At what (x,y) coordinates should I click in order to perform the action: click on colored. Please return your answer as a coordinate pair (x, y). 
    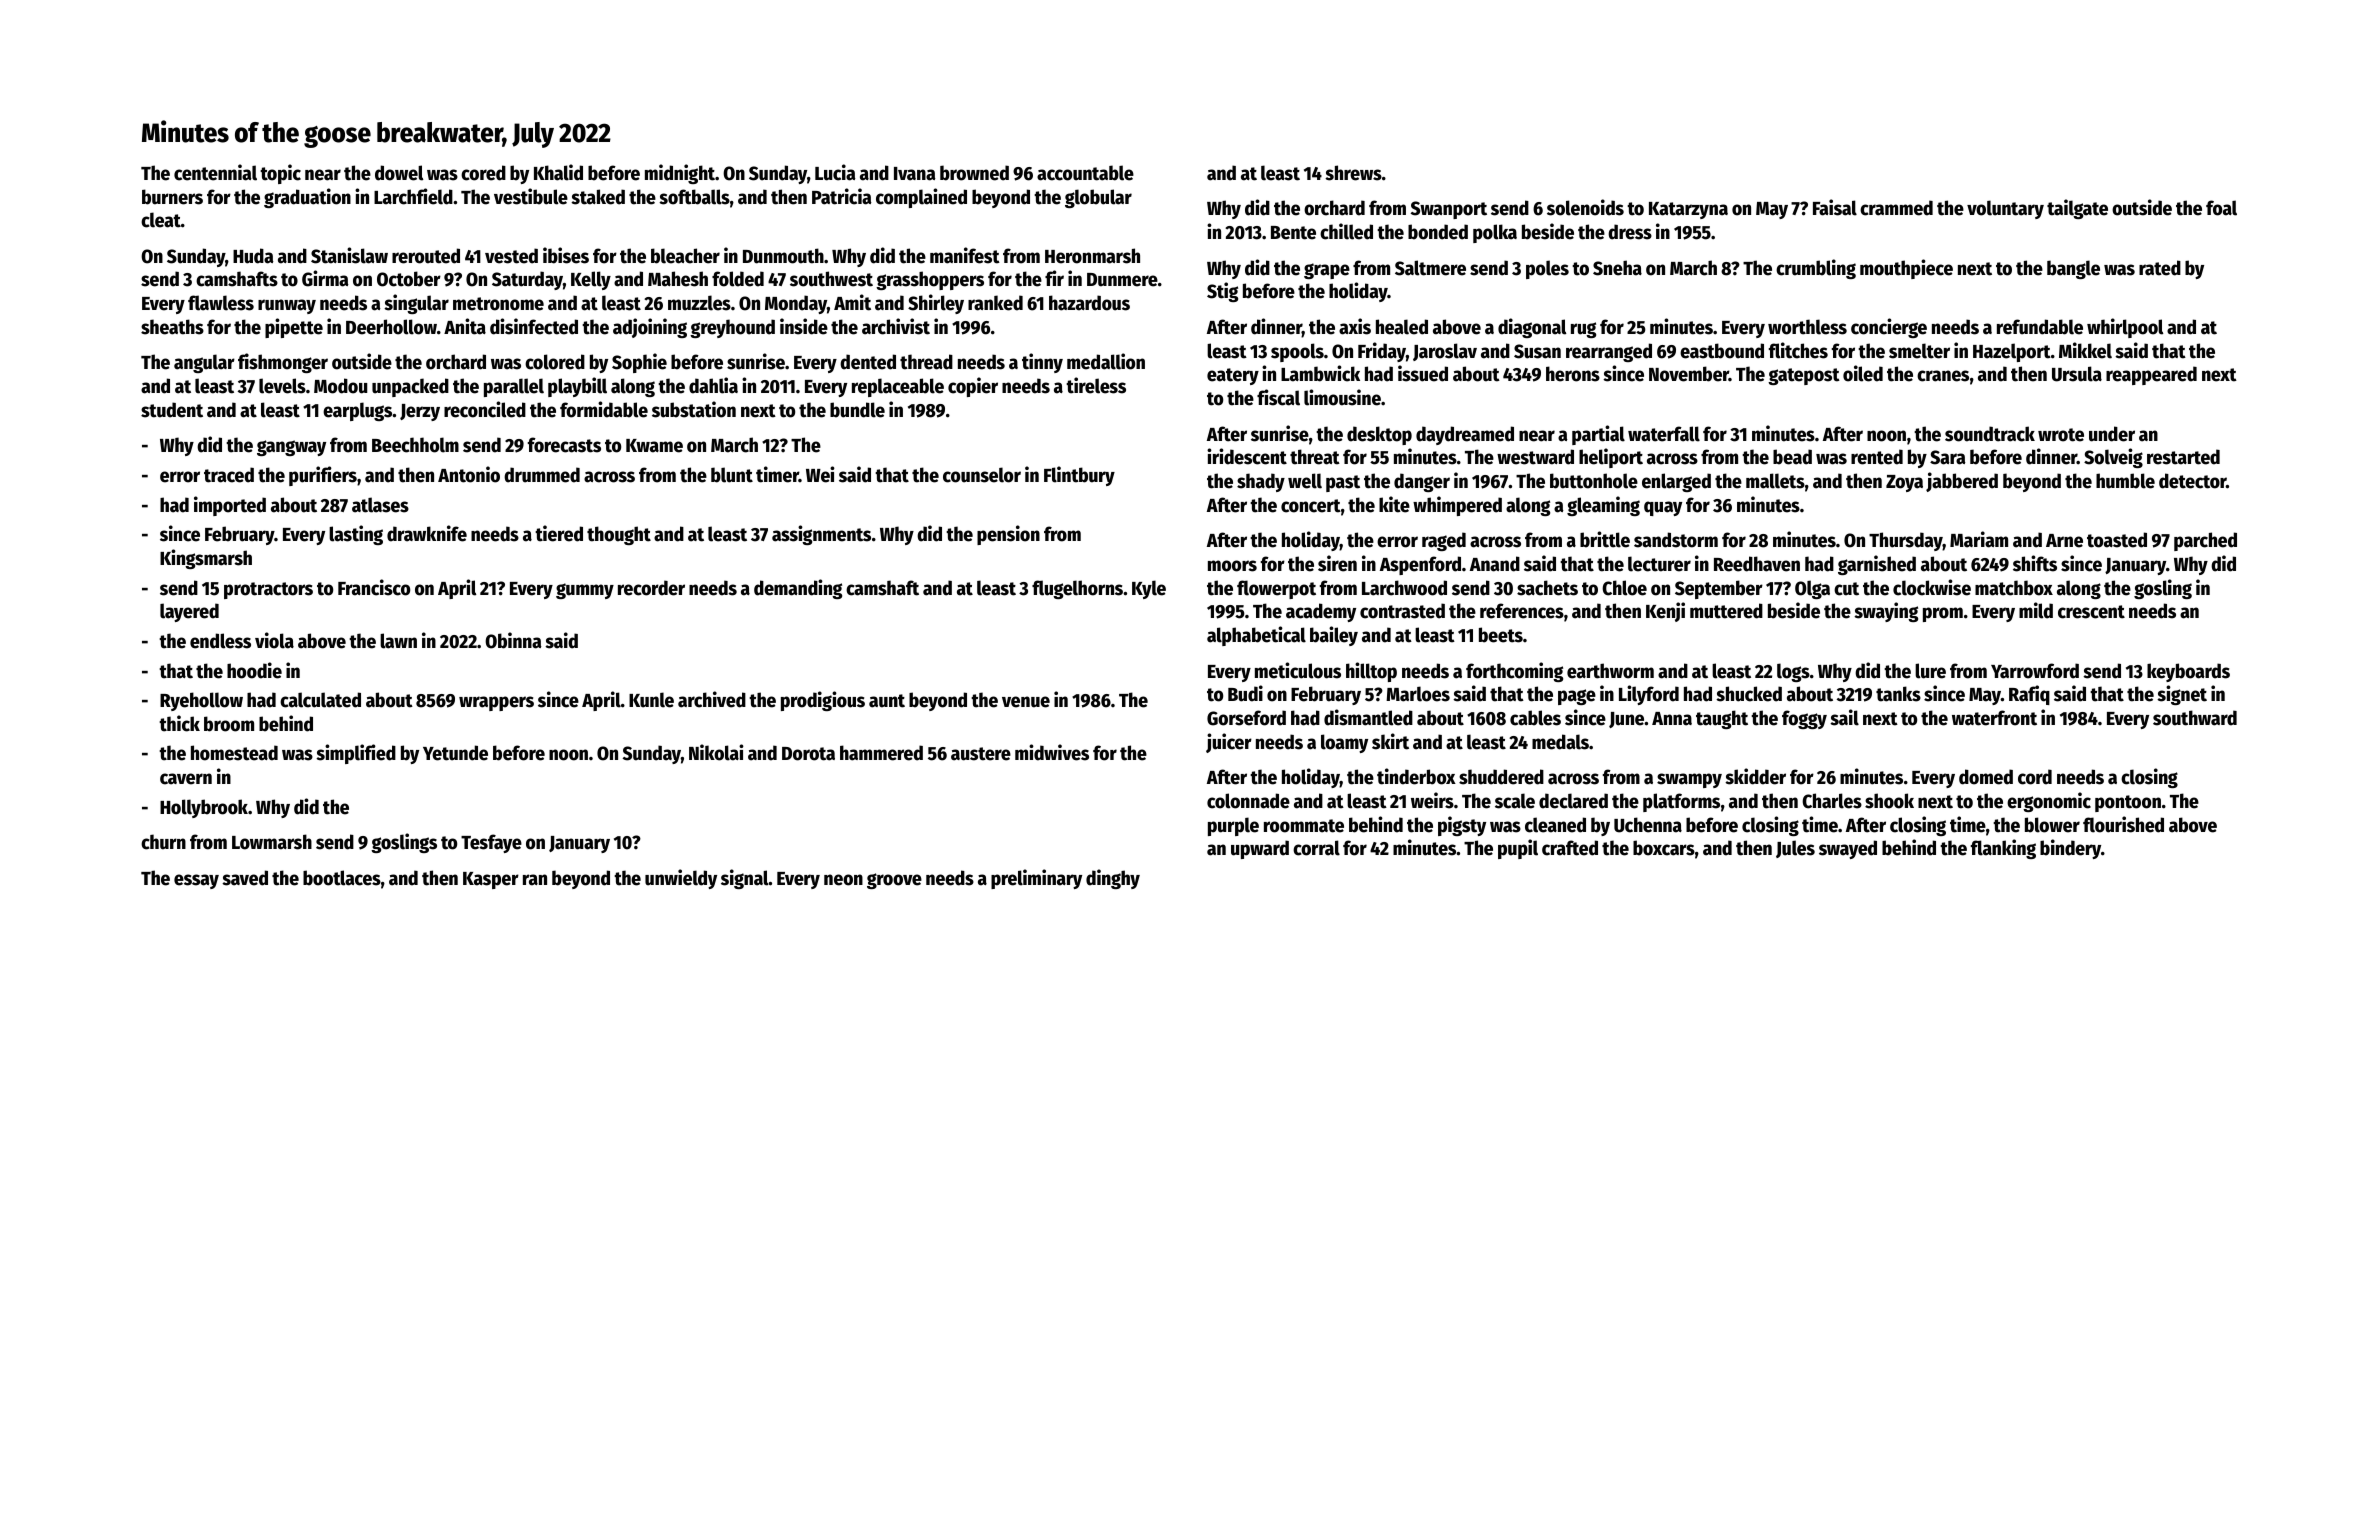
    Looking at the image, I should click on (555, 362).
